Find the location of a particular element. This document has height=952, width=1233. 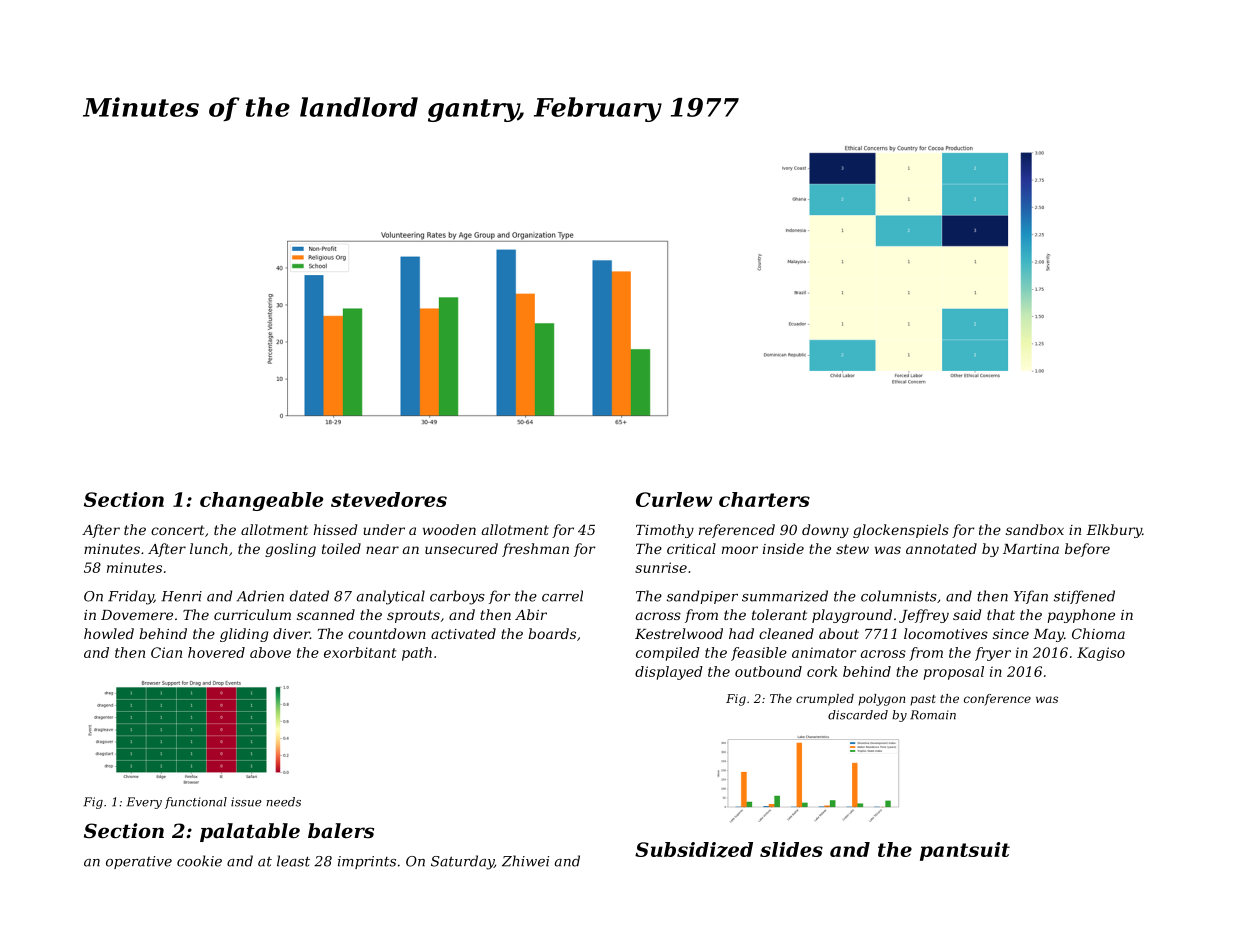

above is located at coordinates (270, 652).
